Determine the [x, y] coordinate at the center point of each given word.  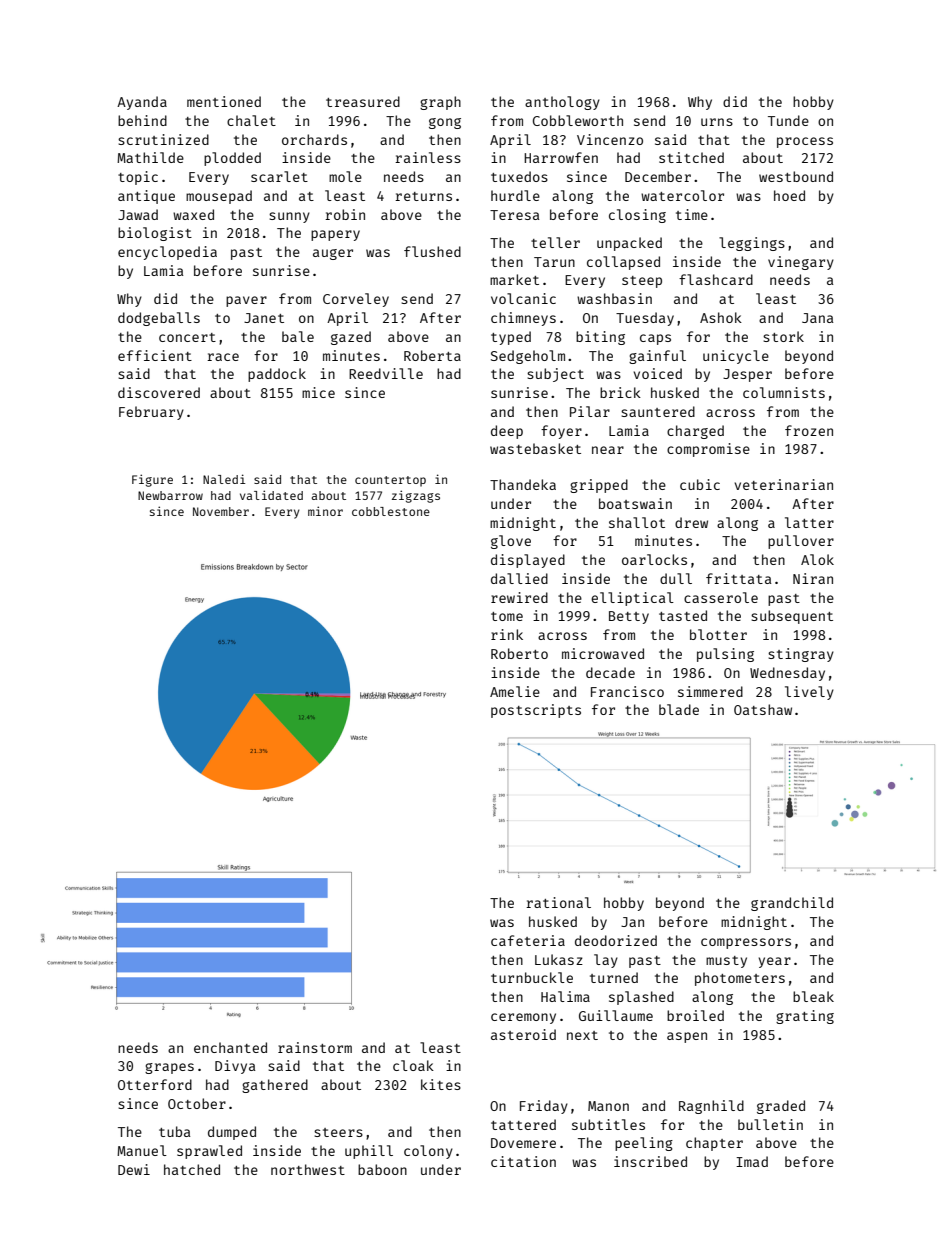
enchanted [230, 1047]
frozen [809, 430]
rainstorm [315, 1047]
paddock [277, 375]
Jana [818, 318]
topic [138, 178]
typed [511, 338]
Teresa [515, 215]
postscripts [536, 711]
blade [679, 709]
